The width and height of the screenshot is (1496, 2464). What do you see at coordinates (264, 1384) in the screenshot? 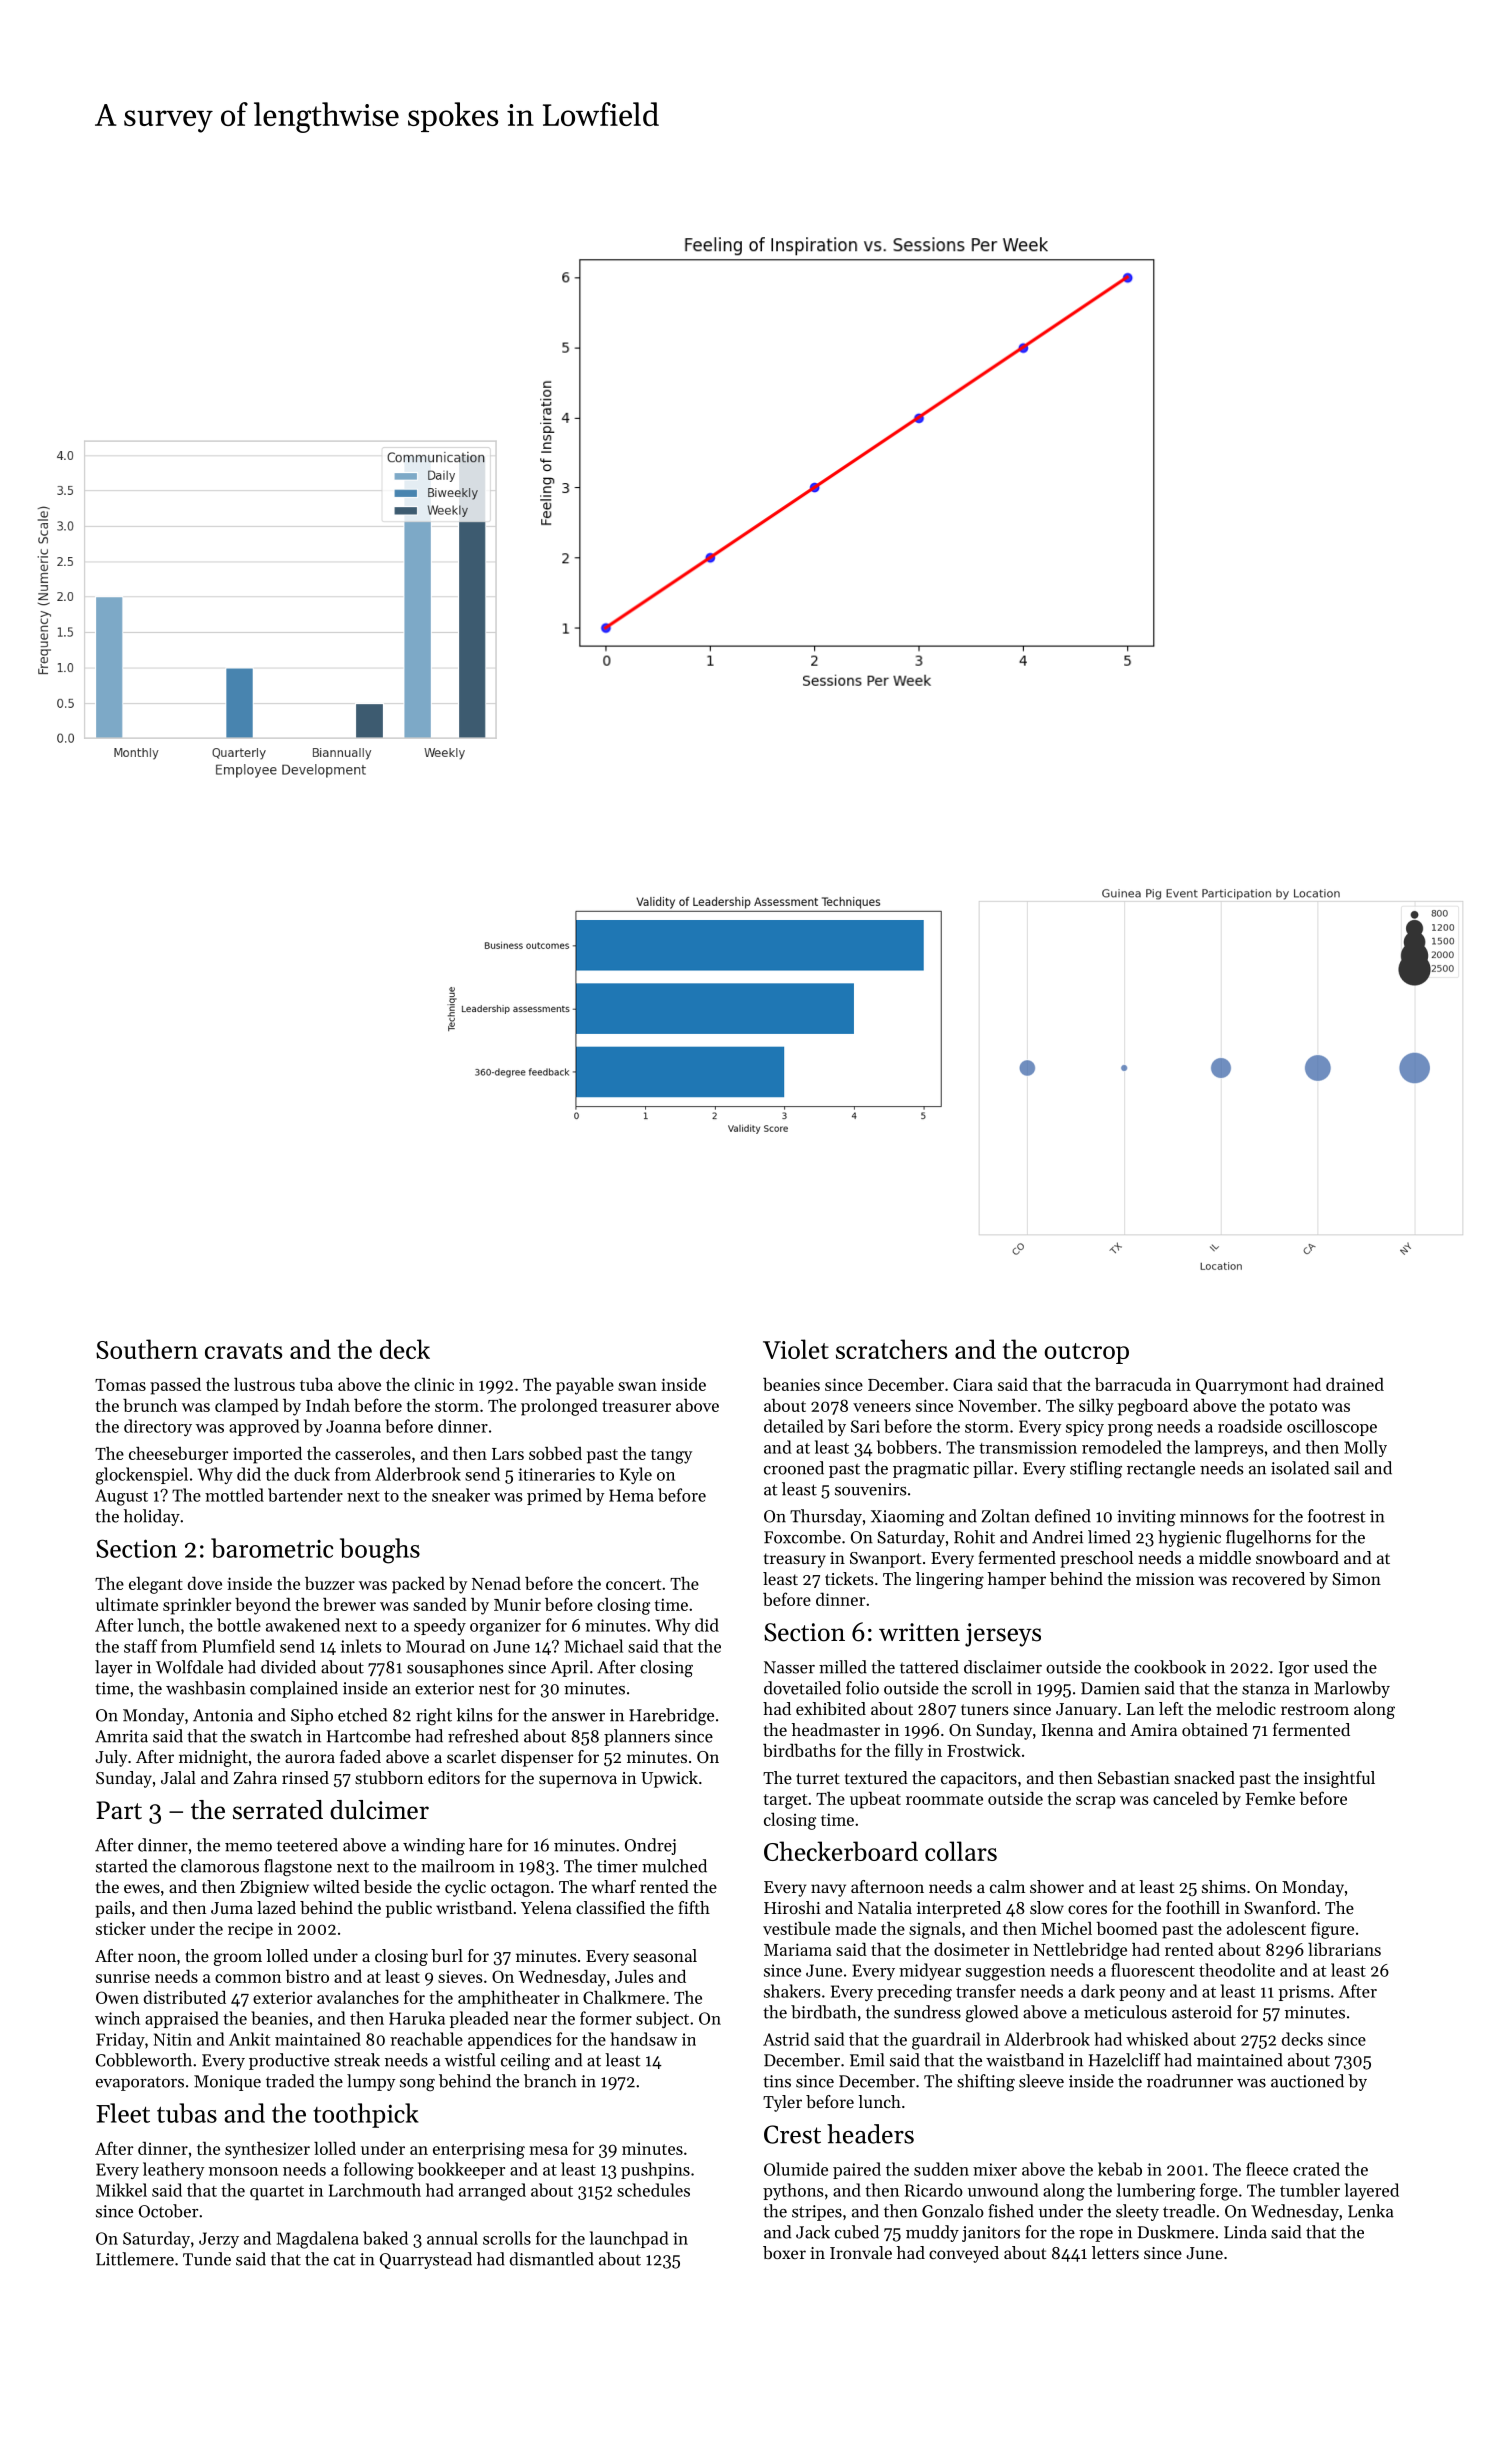
I see `lustrous` at bounding box center [264, 1384].
